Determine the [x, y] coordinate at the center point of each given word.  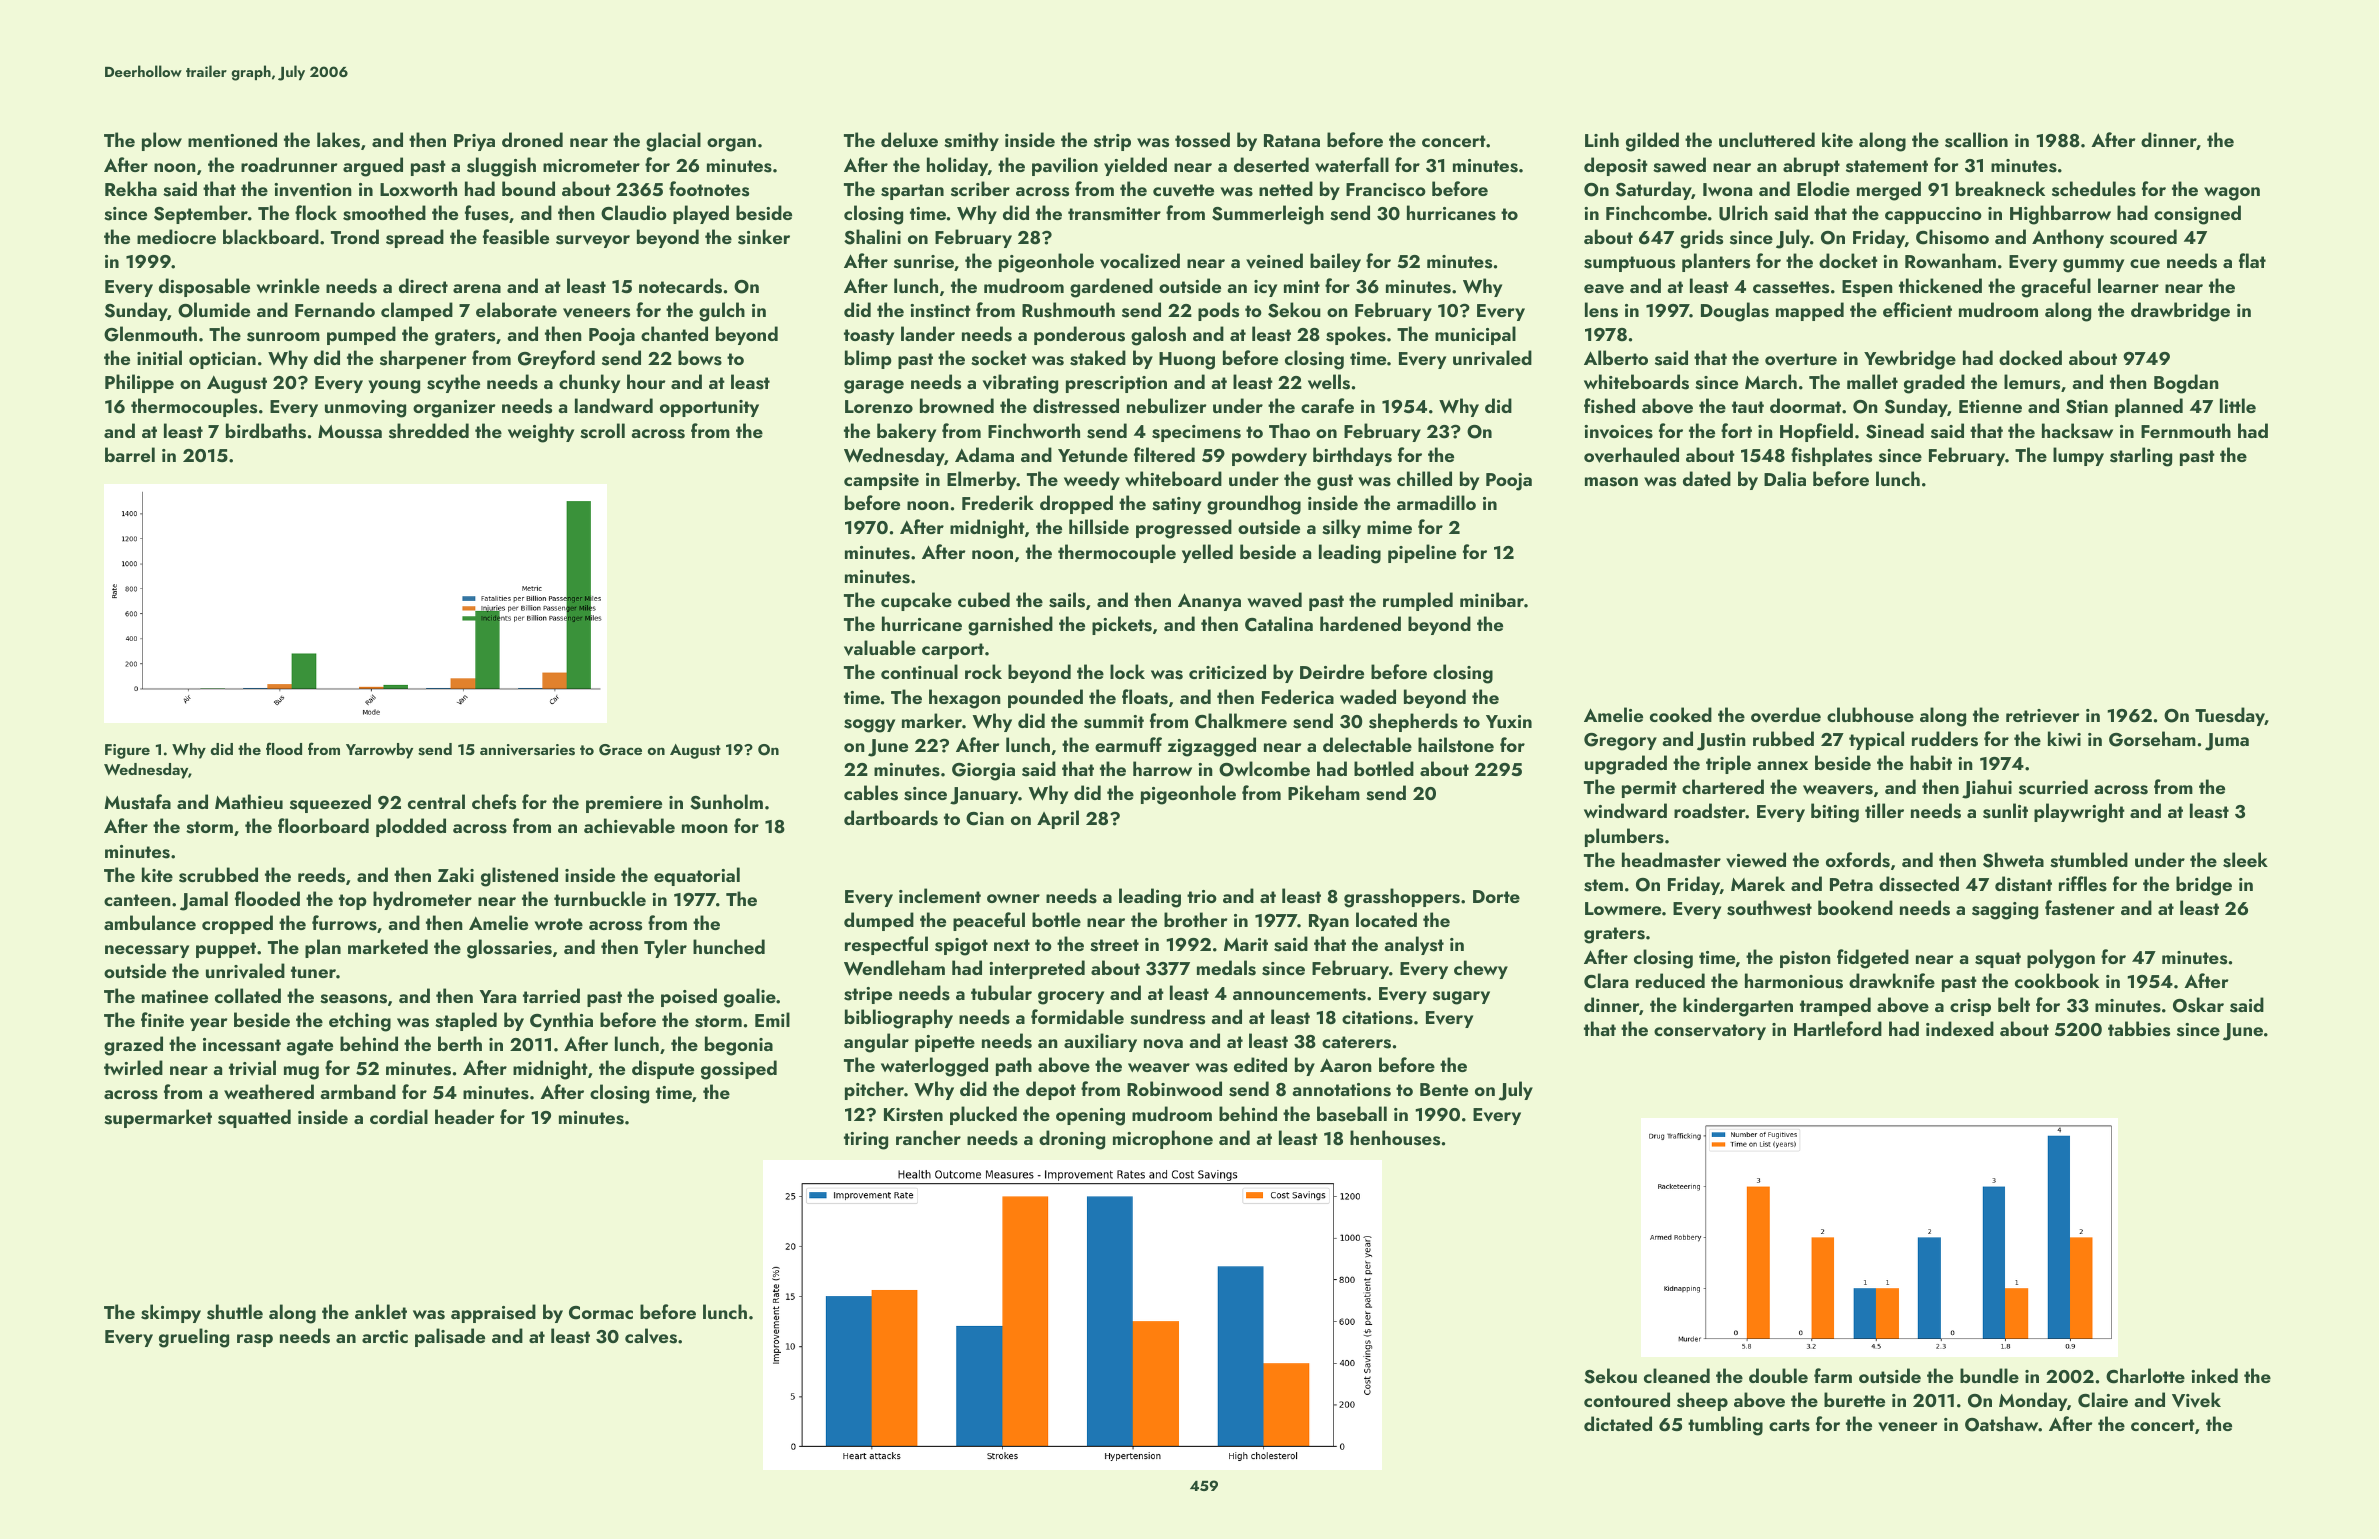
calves [651, 1336]
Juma [2227, 742]
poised [689, 997]
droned [532, 139]
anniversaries [527, 750]
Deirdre [1332, 671]
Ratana [1292, 140]
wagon [2232, 194]
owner [1013, 898]
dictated [1618, 1423]
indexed [1960, 1028]
